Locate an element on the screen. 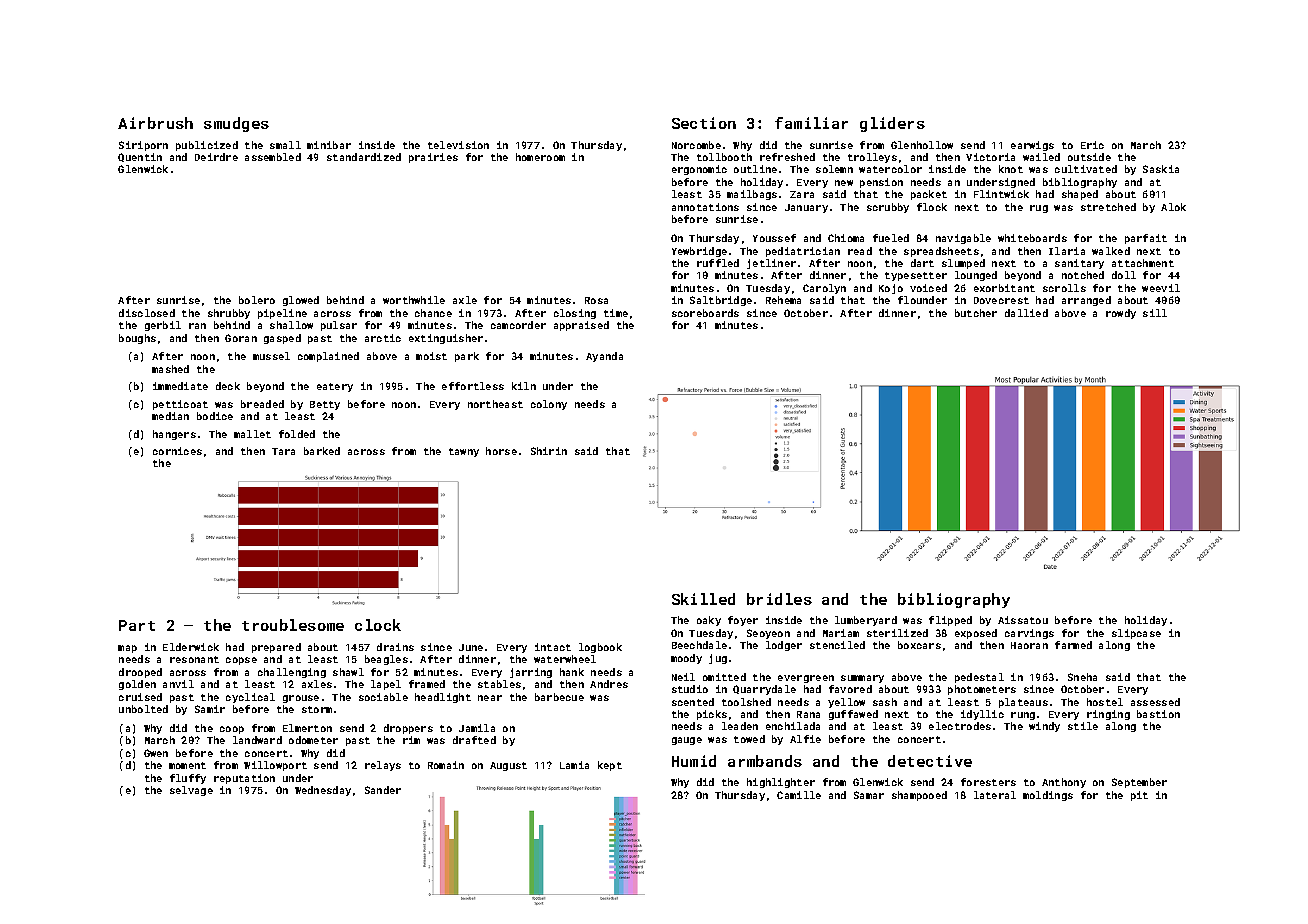 The width and height of the screenshot is (1308, 924). Norcombe is located at coordinates (696, 145).
